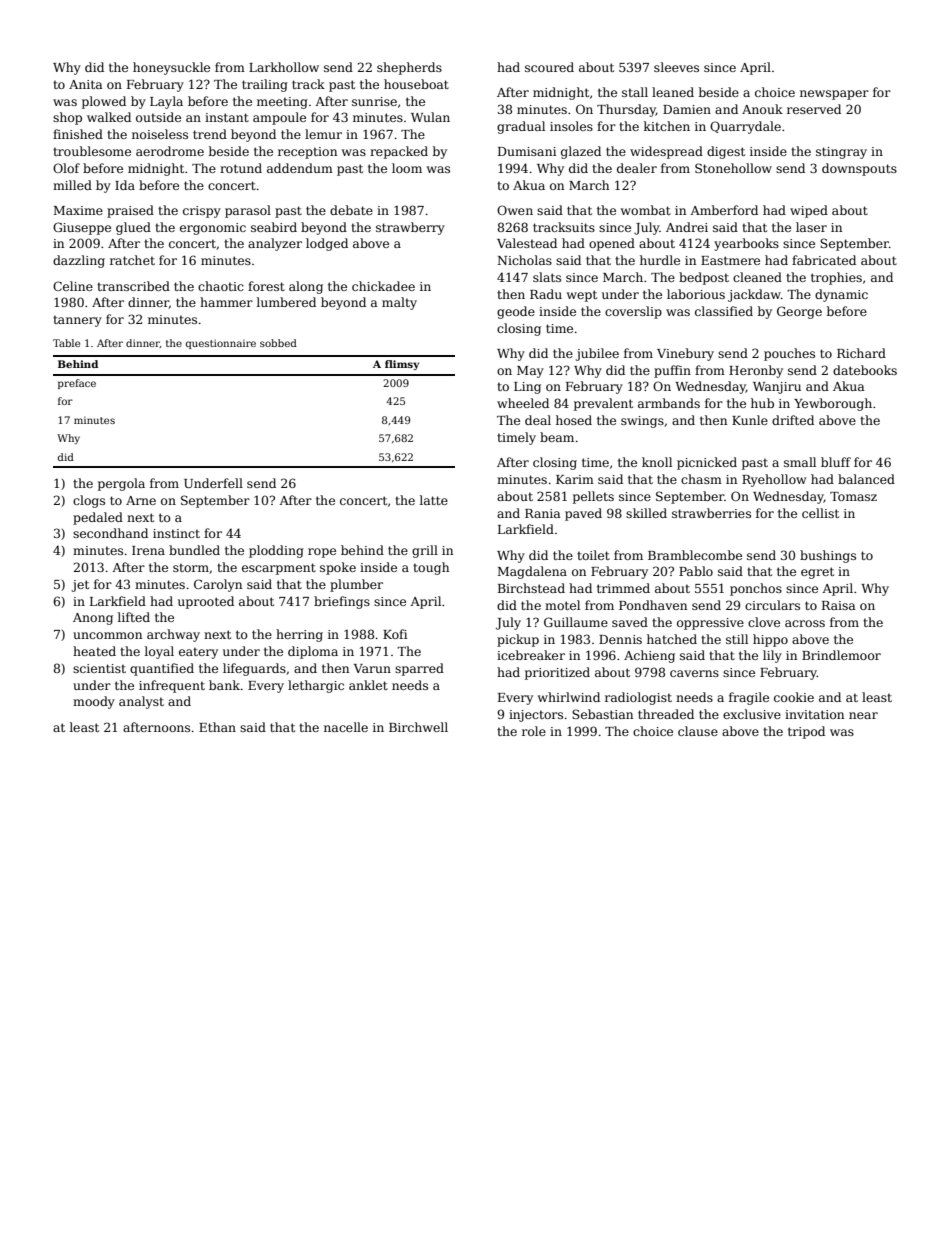 The height and width of the document is (1233, 952). Describe the element at coordinates (574, 420) in the document. I see `hosed` at that location.
